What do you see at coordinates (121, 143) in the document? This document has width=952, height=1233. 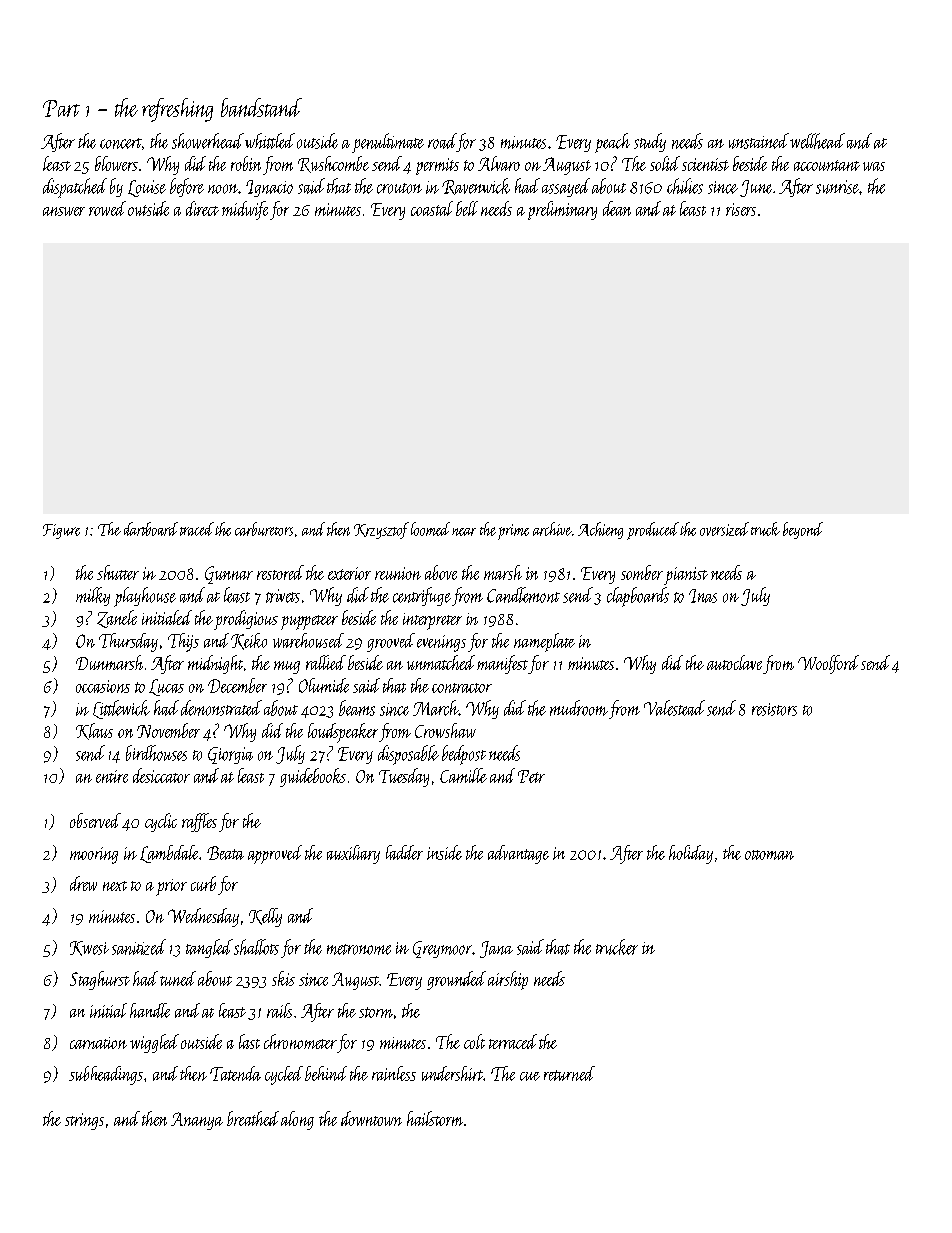 I see `concert` at bounding box center [121, 143].
